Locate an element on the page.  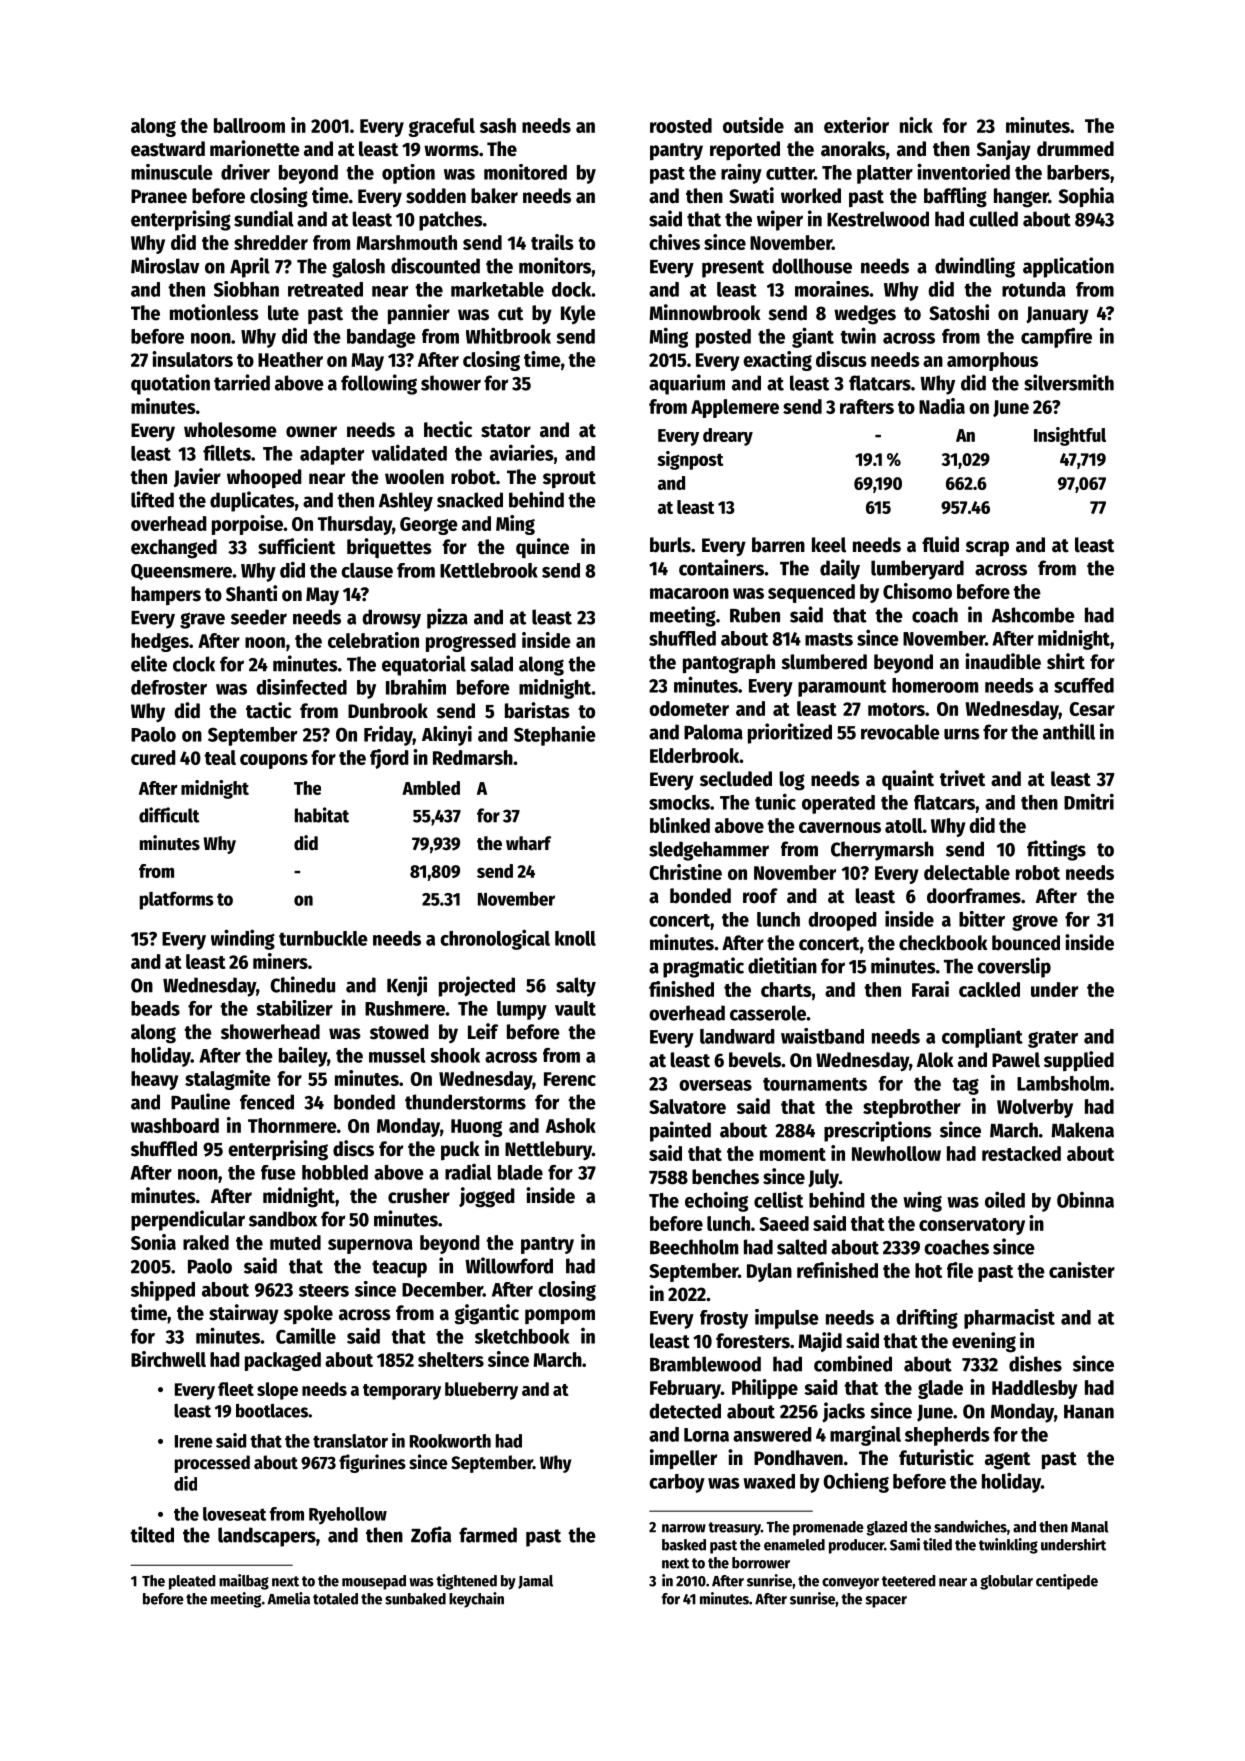
driver is located at coordinates (245, 172).
